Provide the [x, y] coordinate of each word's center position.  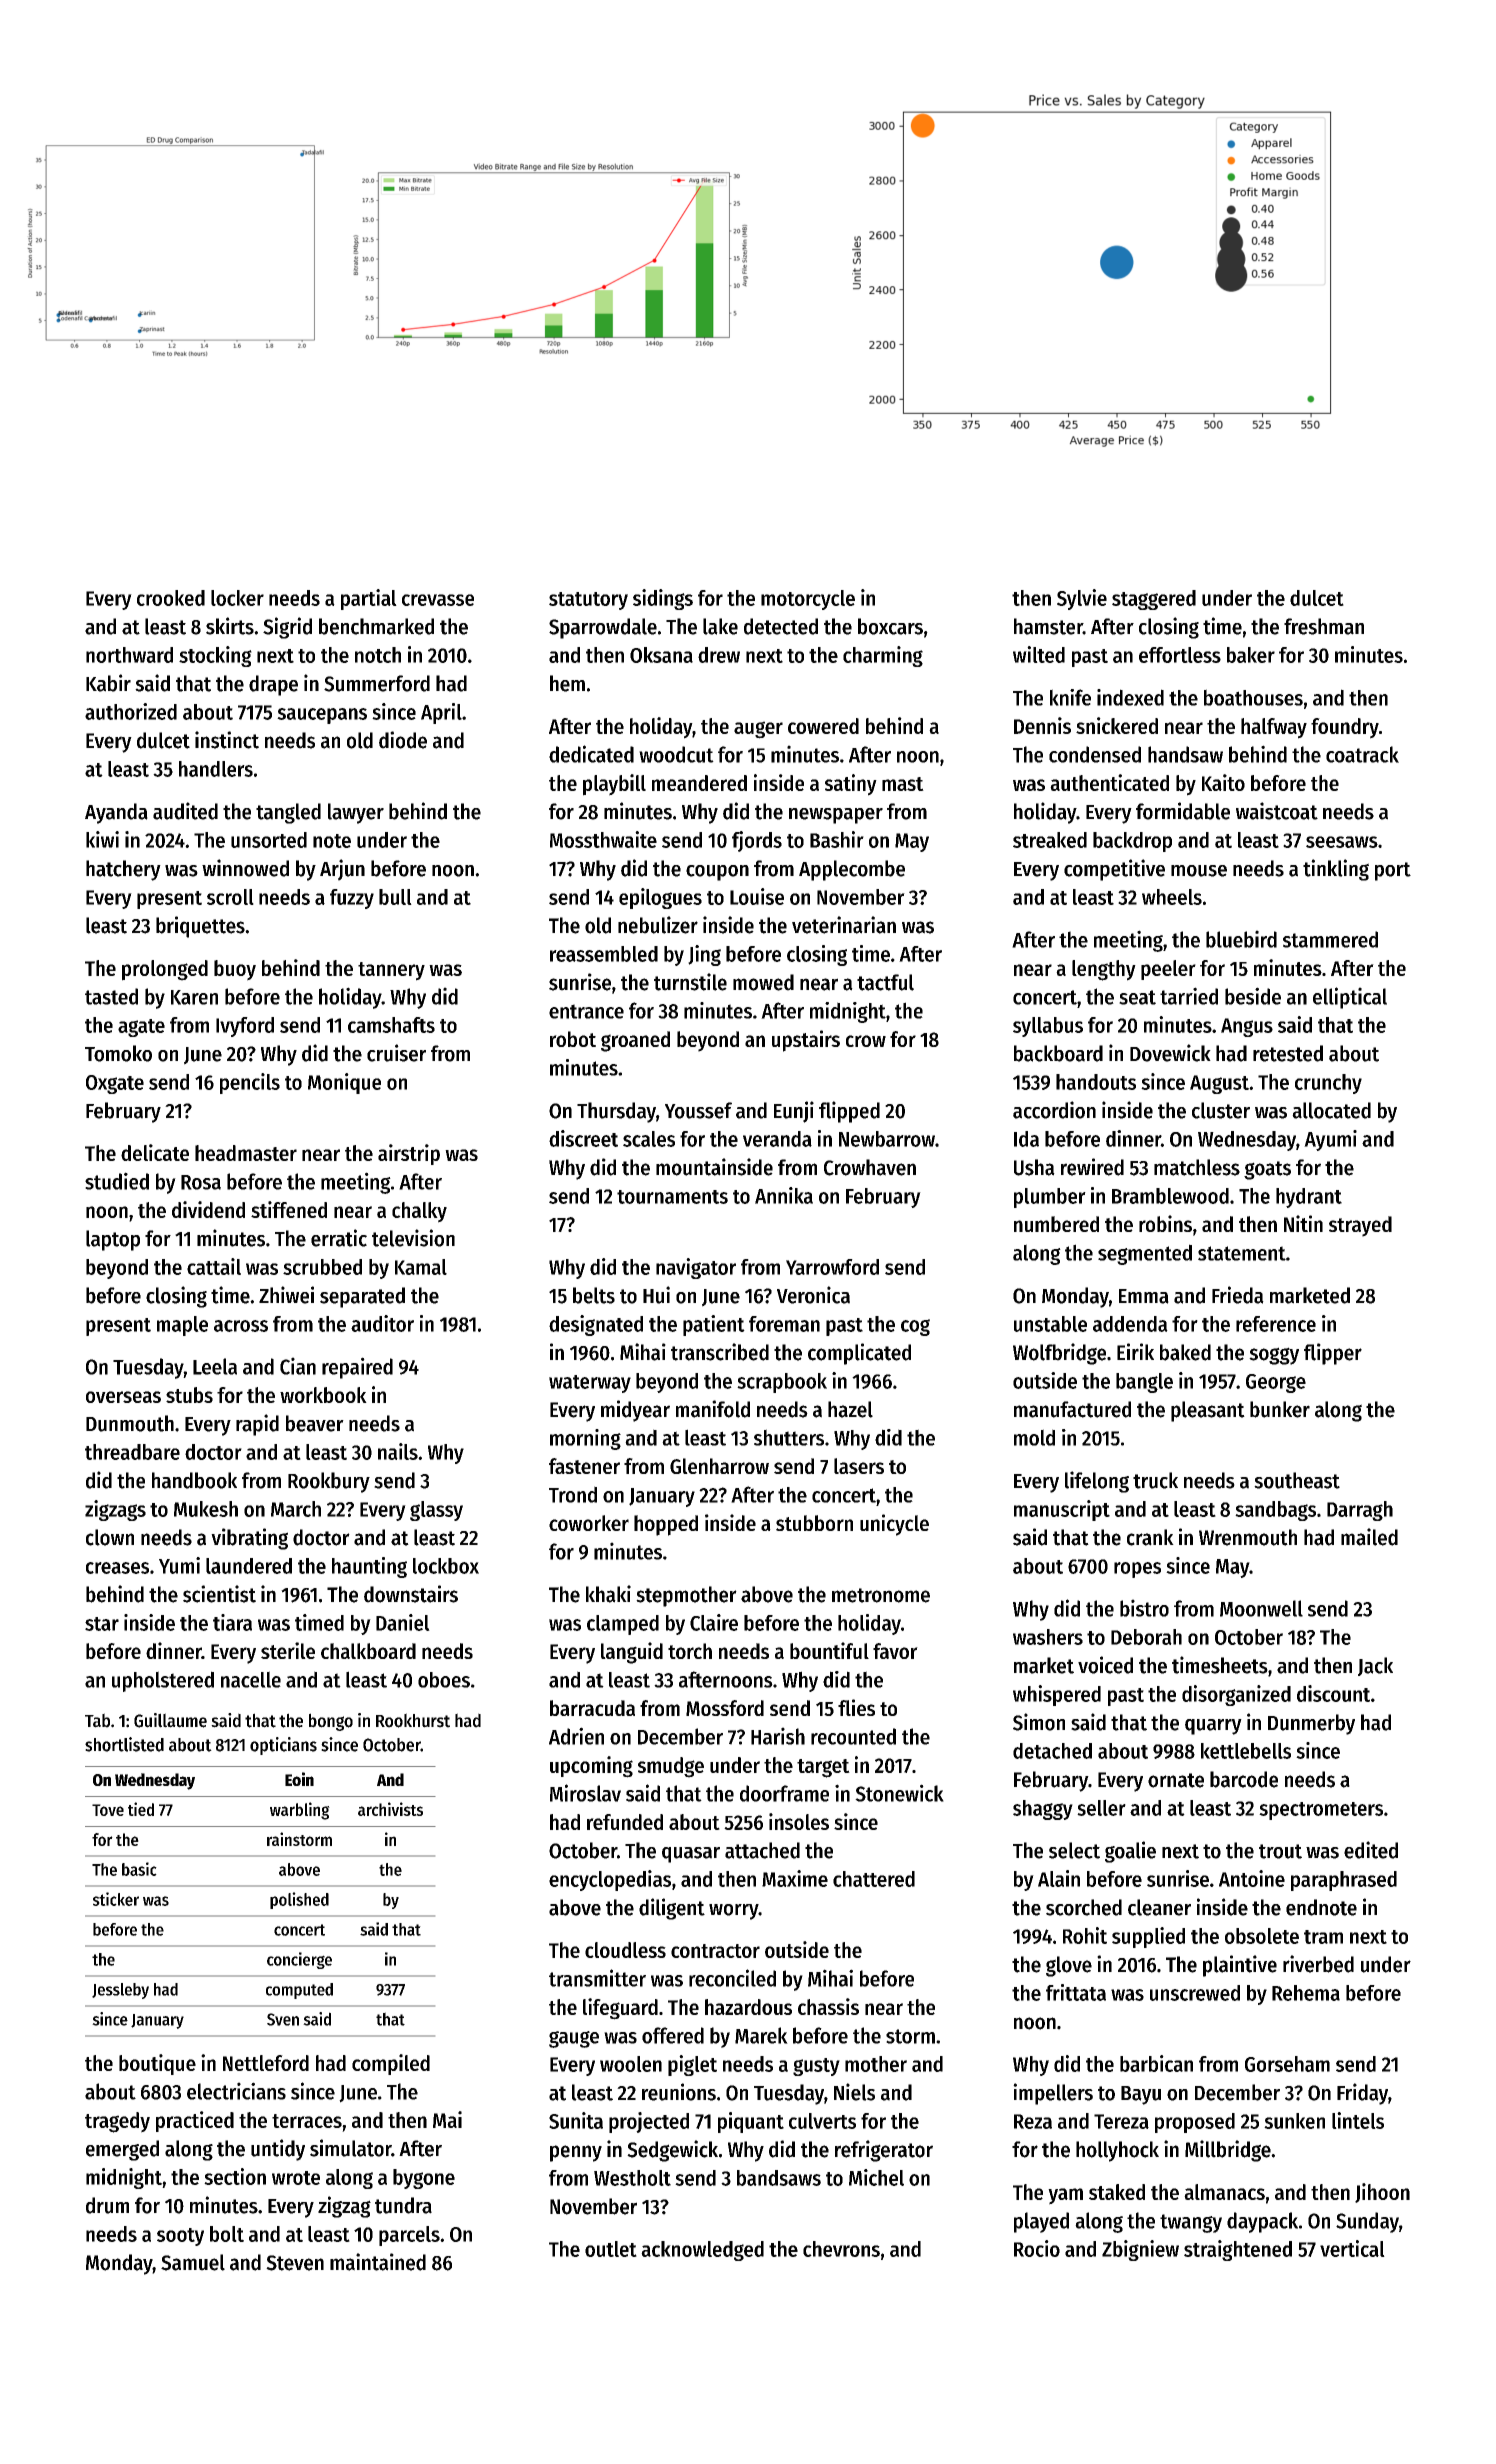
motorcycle [808, 600]
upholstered [163, 1681]
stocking [215, 656]
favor [895, 1651]
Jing [704, 955]
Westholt [632, 2178]
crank [1150, 1537]
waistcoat [1277, 811]
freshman [1324, 626]
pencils [250, 1083]
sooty [180, 2237]
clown [110, 1537]
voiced [1105, 1665]
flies [856, 1707]
